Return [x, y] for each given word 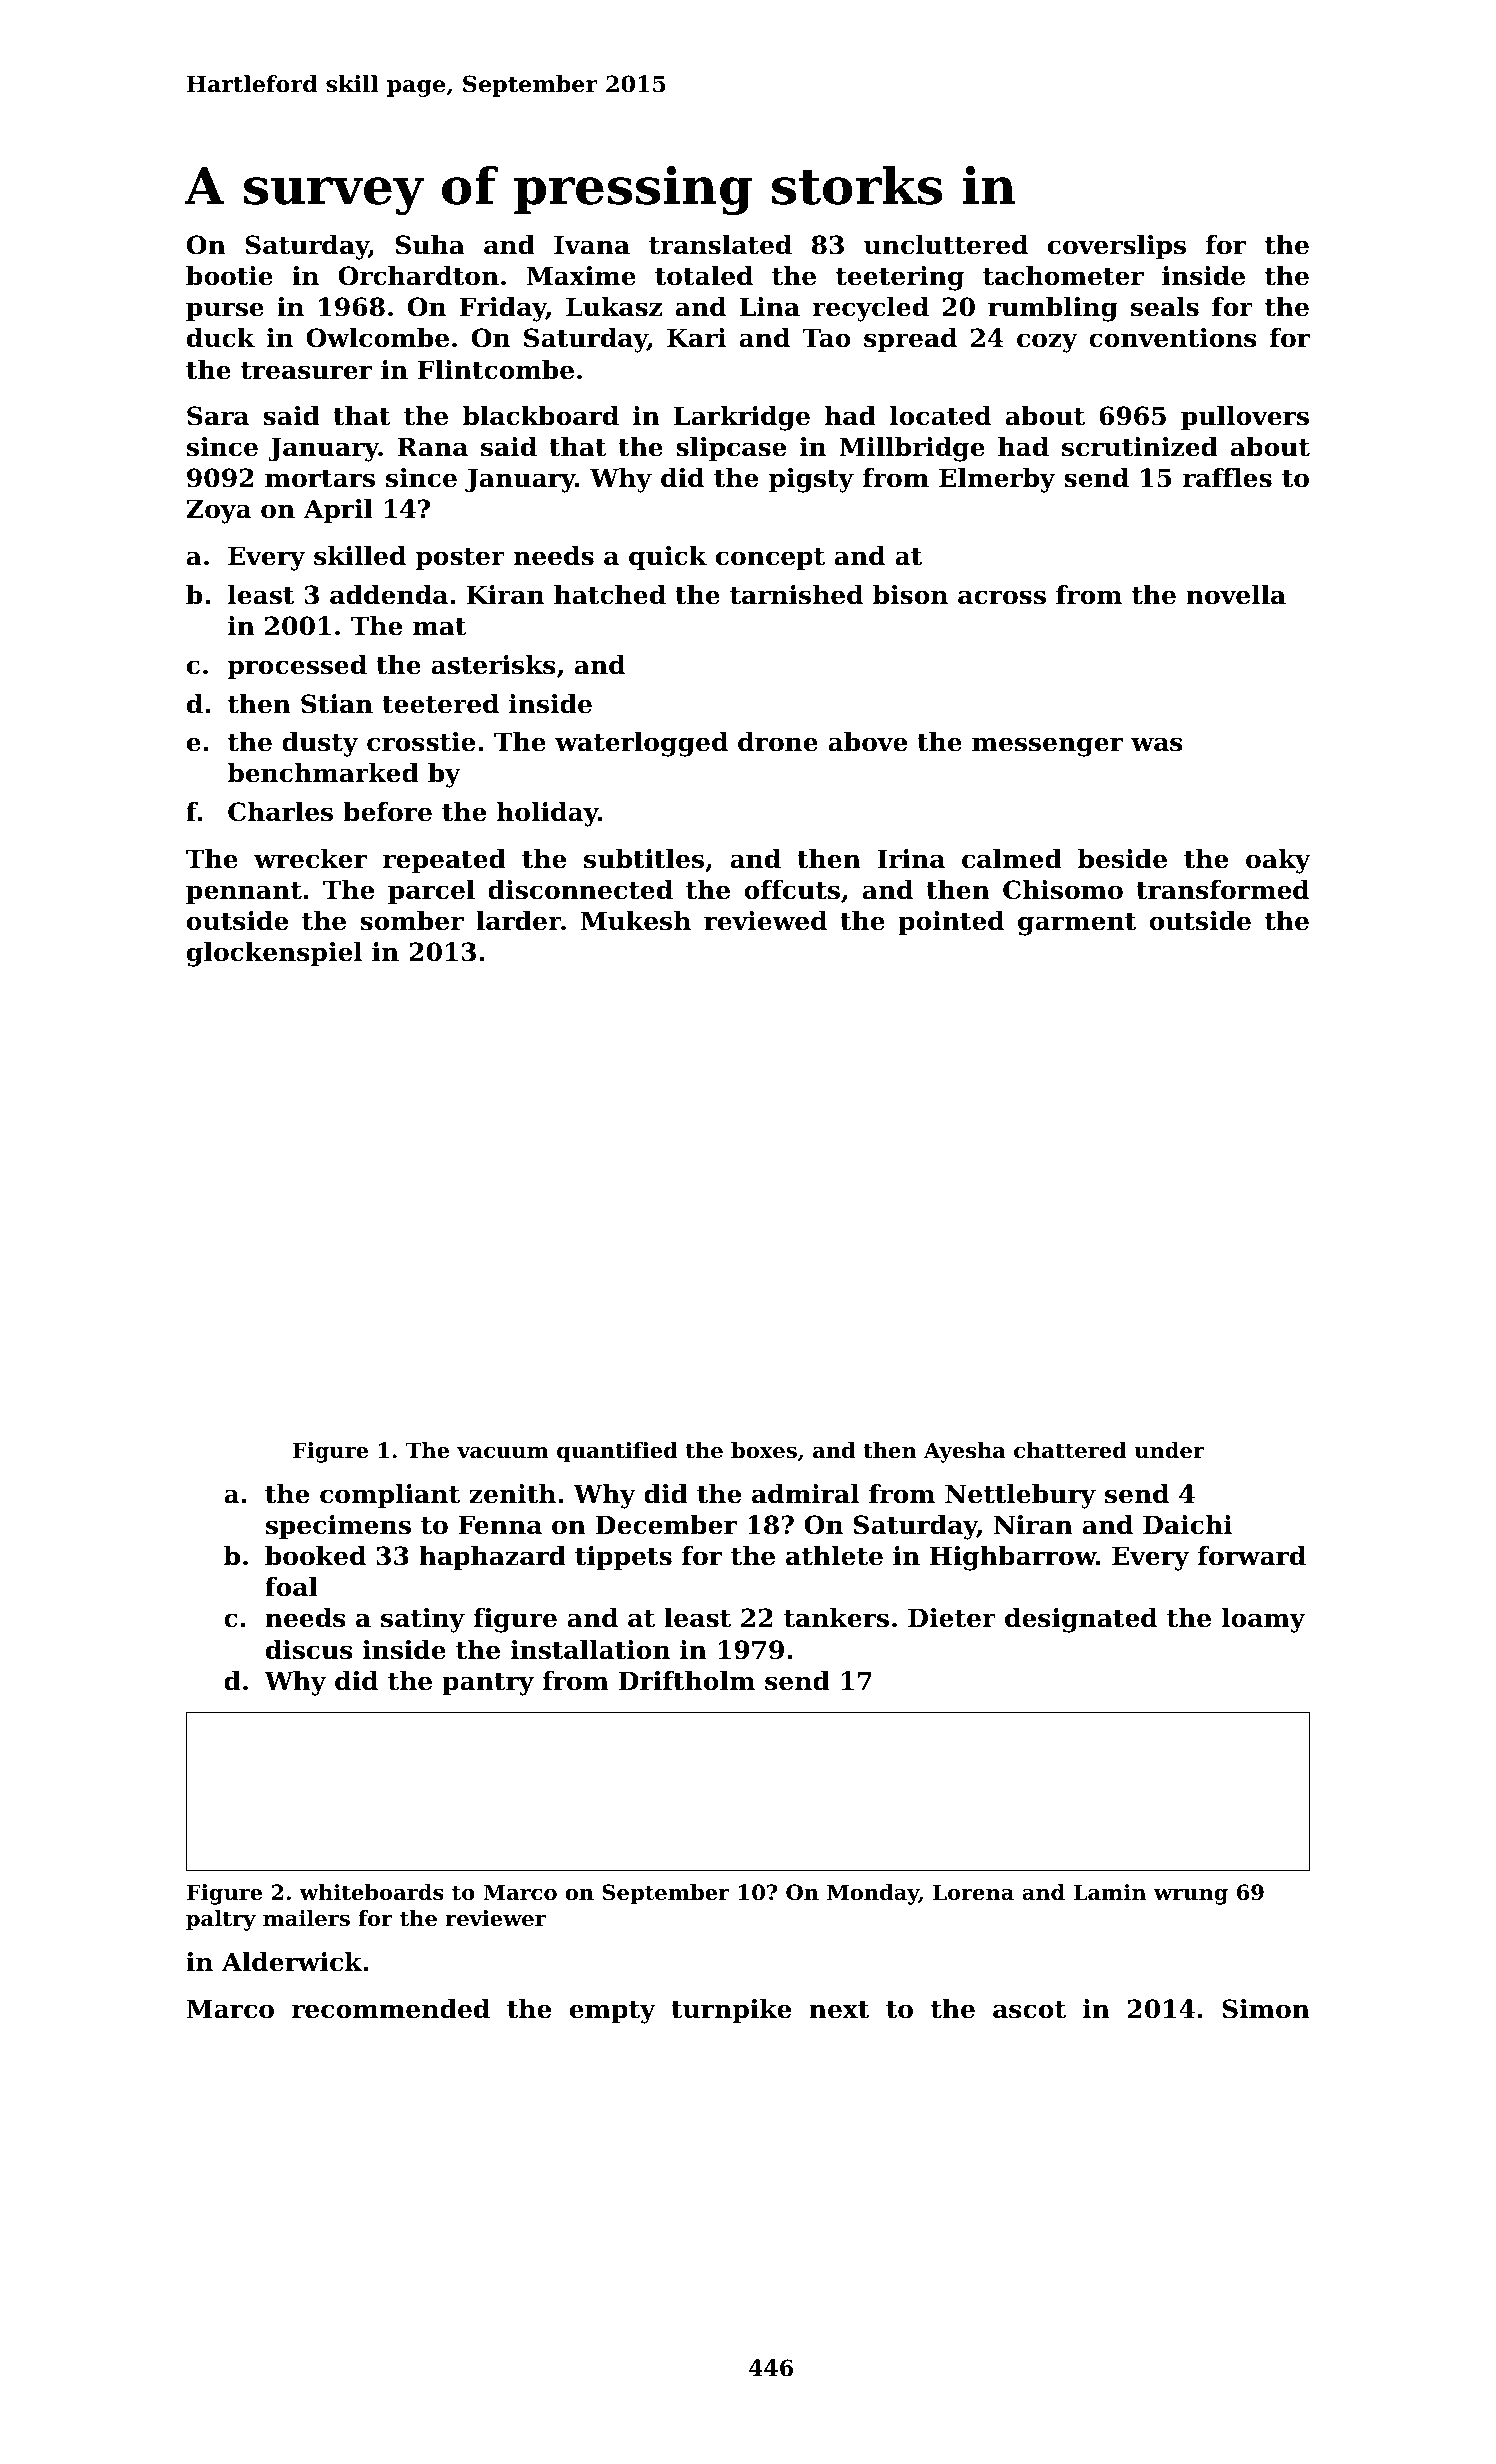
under [1170, 1450]
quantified [617, 1452]
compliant [390, 1496]
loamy [1263, 1620]
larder [518, 921]
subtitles [644, 859]
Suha [430, 245]
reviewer [495, 1918]
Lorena [973, 1892]
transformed [1222, 890]
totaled [704, 276]
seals [1165, 307]
